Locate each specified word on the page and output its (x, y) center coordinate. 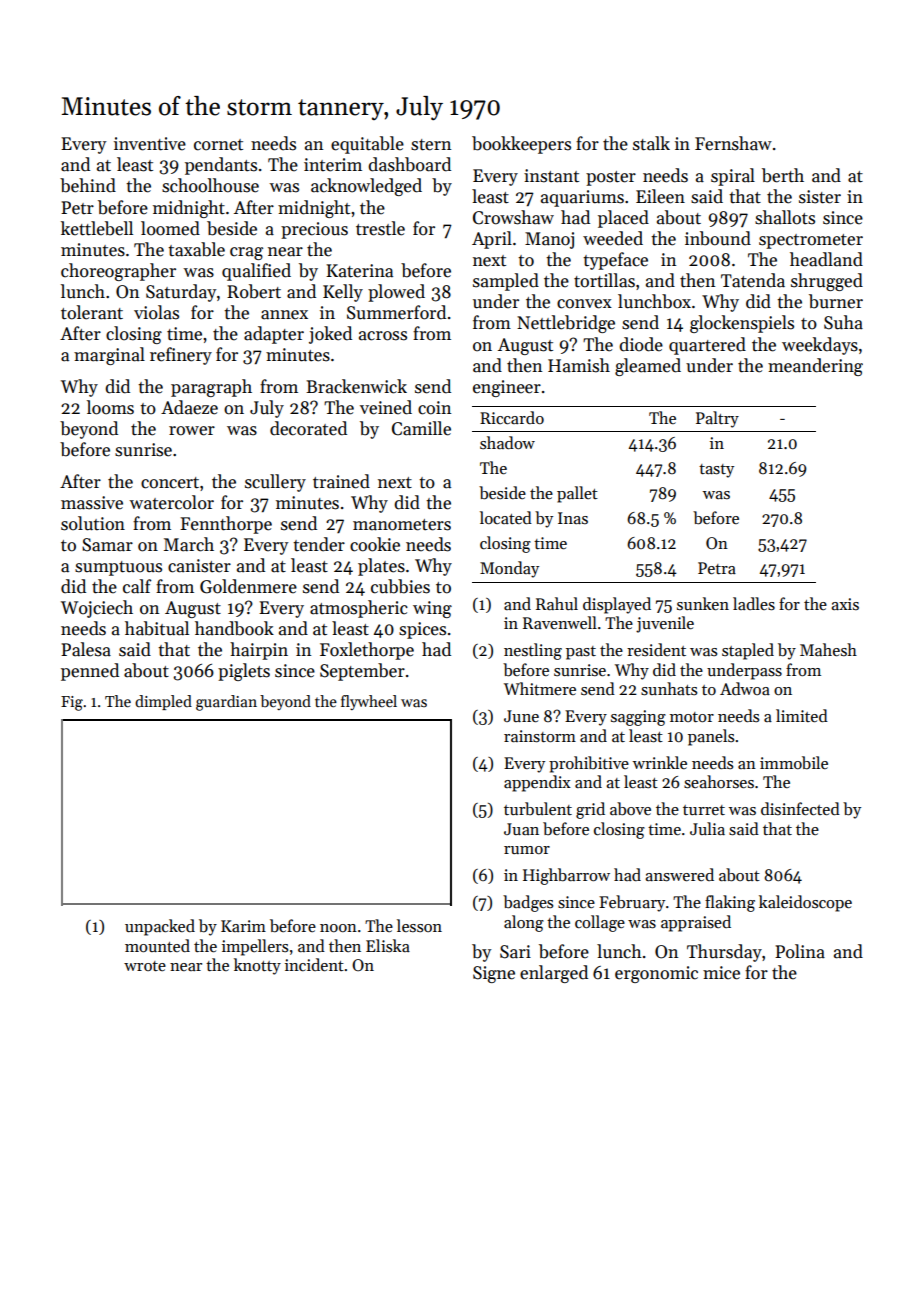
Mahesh (828, 649)
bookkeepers (521, 145)
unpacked (160, 927)
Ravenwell (560, 622)
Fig (72, 703)
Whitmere (540, 688)
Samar (107, 545)
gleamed (648, 367)
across (383, 336)
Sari (515, 952)
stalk (651, 143)
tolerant (92, 312)
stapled (748, 651)
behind (88, 185)
